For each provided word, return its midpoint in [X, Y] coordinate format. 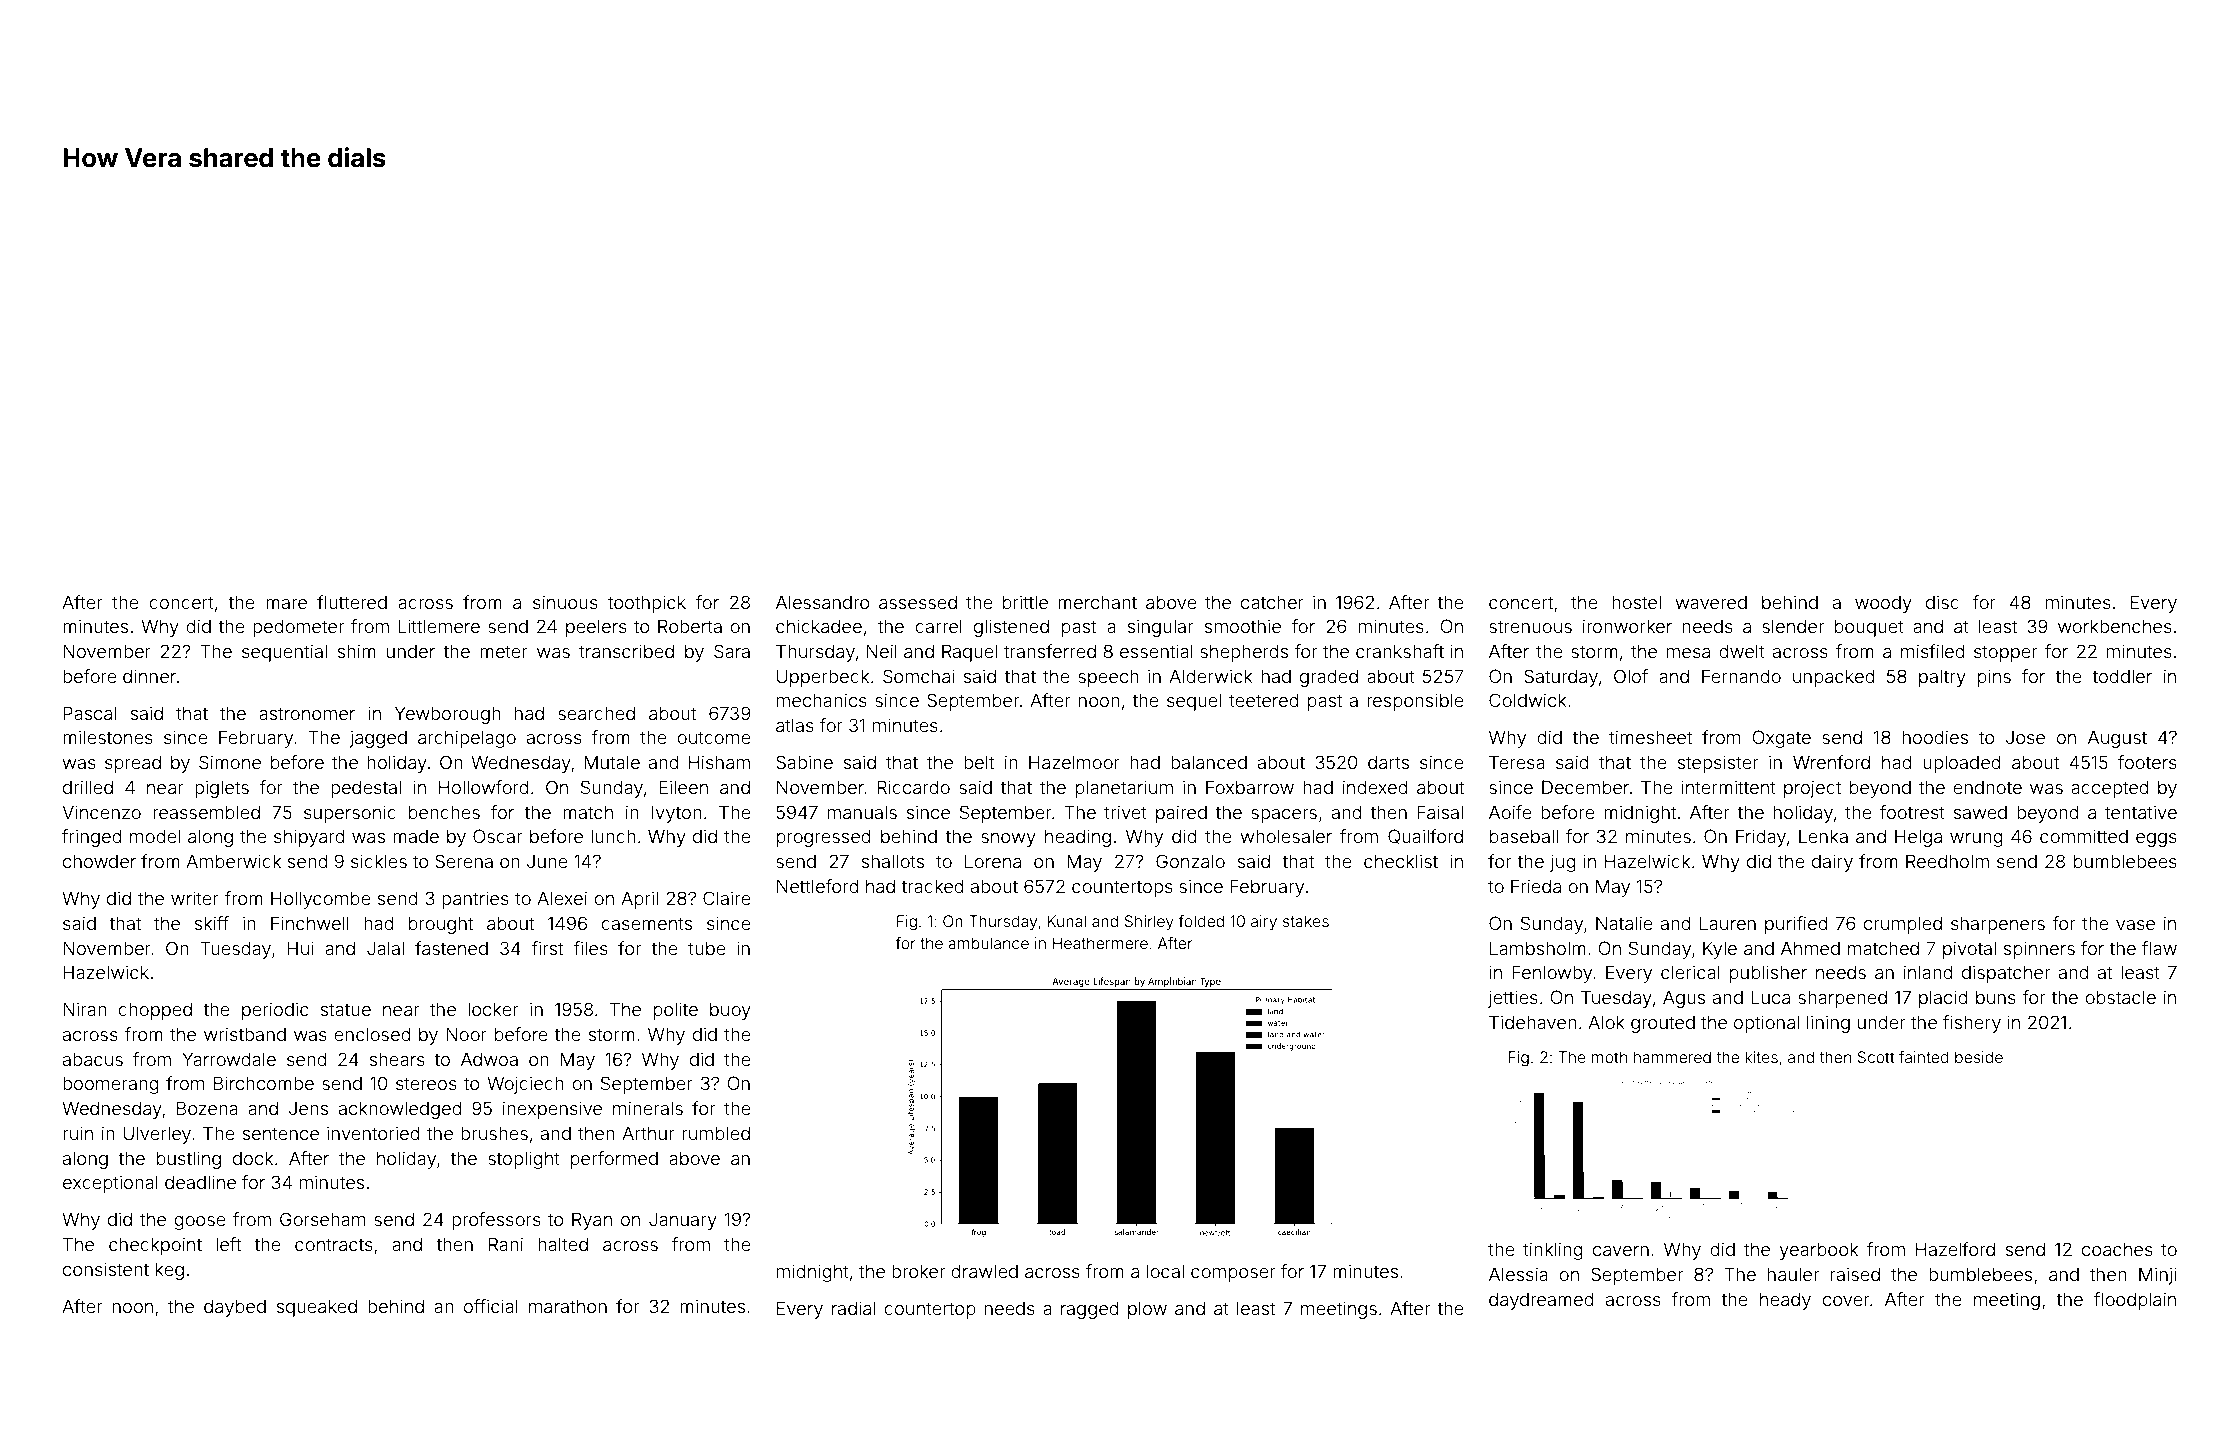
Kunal [1067, 921]
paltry [1942, 678]
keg [170, 1271]
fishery [1972, 1024]
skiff [212, 923]
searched [596, 713]
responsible [1415, 702]
